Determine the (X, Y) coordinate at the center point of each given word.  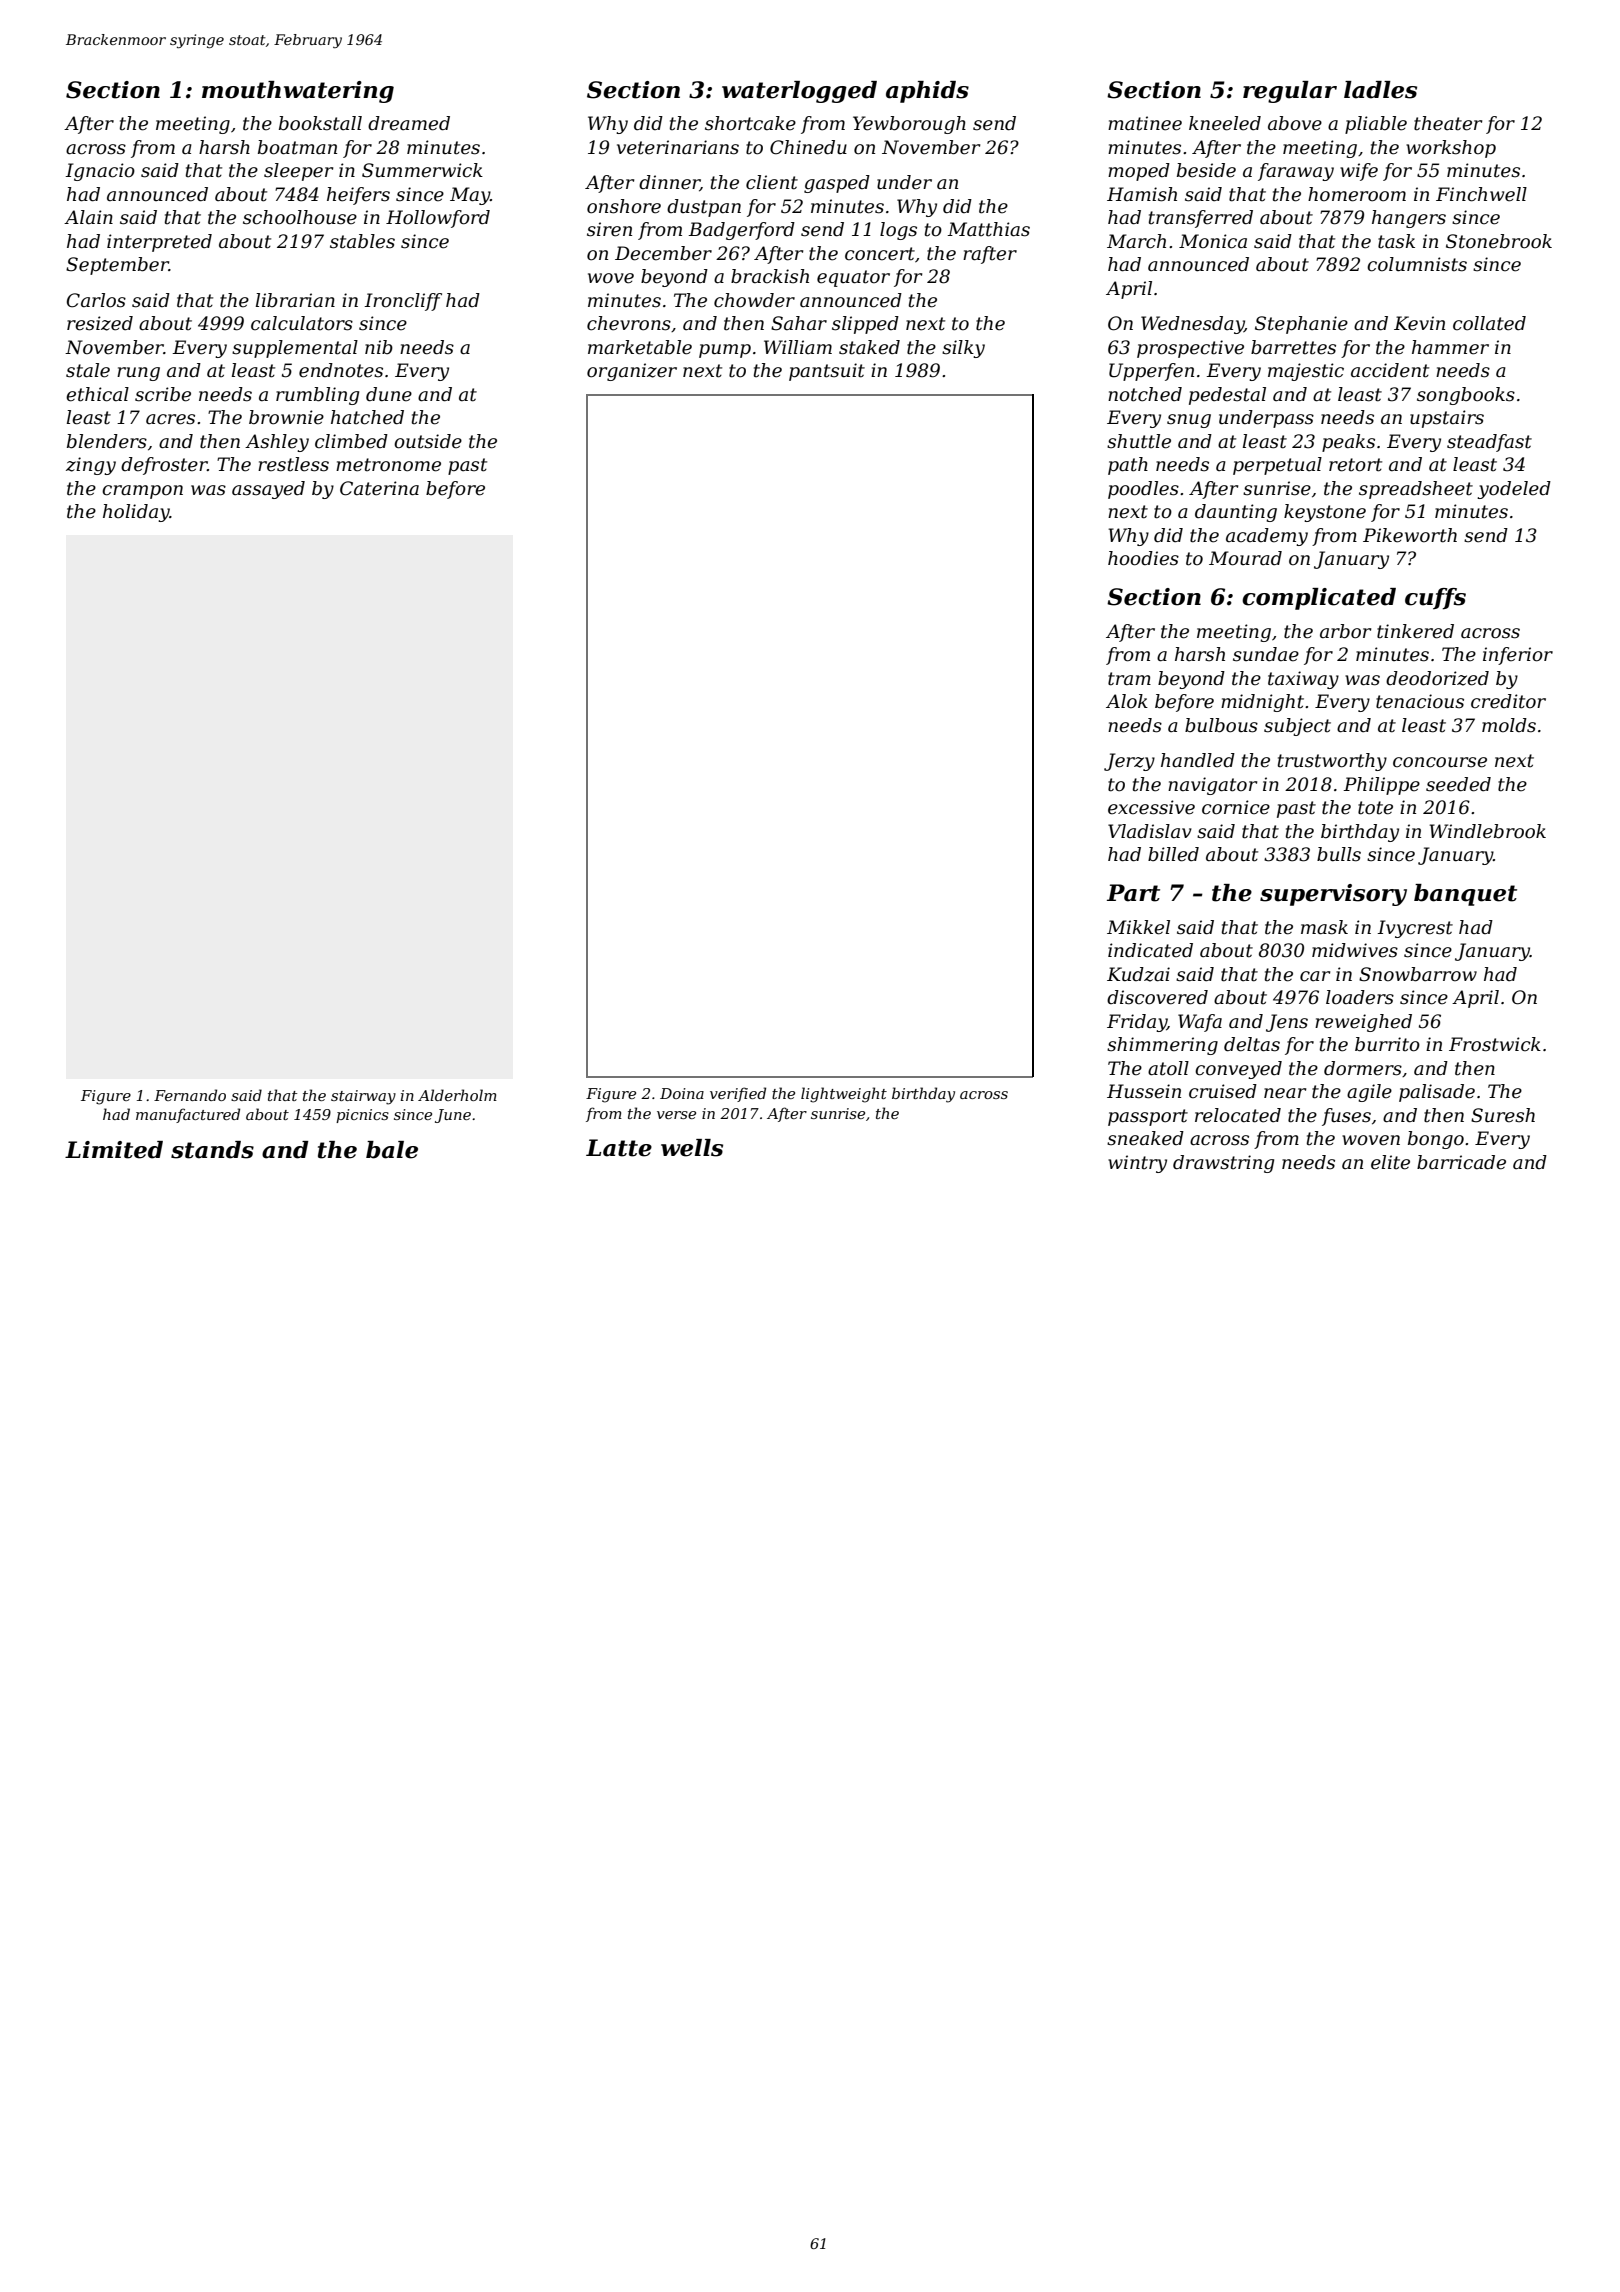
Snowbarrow (1418, 974)
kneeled (1225, 123)
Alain (88, 217)
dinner (669, 183)
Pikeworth (1410, 535)
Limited (114, 1150)
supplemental (295, 349)
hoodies (1143, 558)
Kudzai (1138, 974)
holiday (136, 513)
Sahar (799, 323)
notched (1145, 394)
